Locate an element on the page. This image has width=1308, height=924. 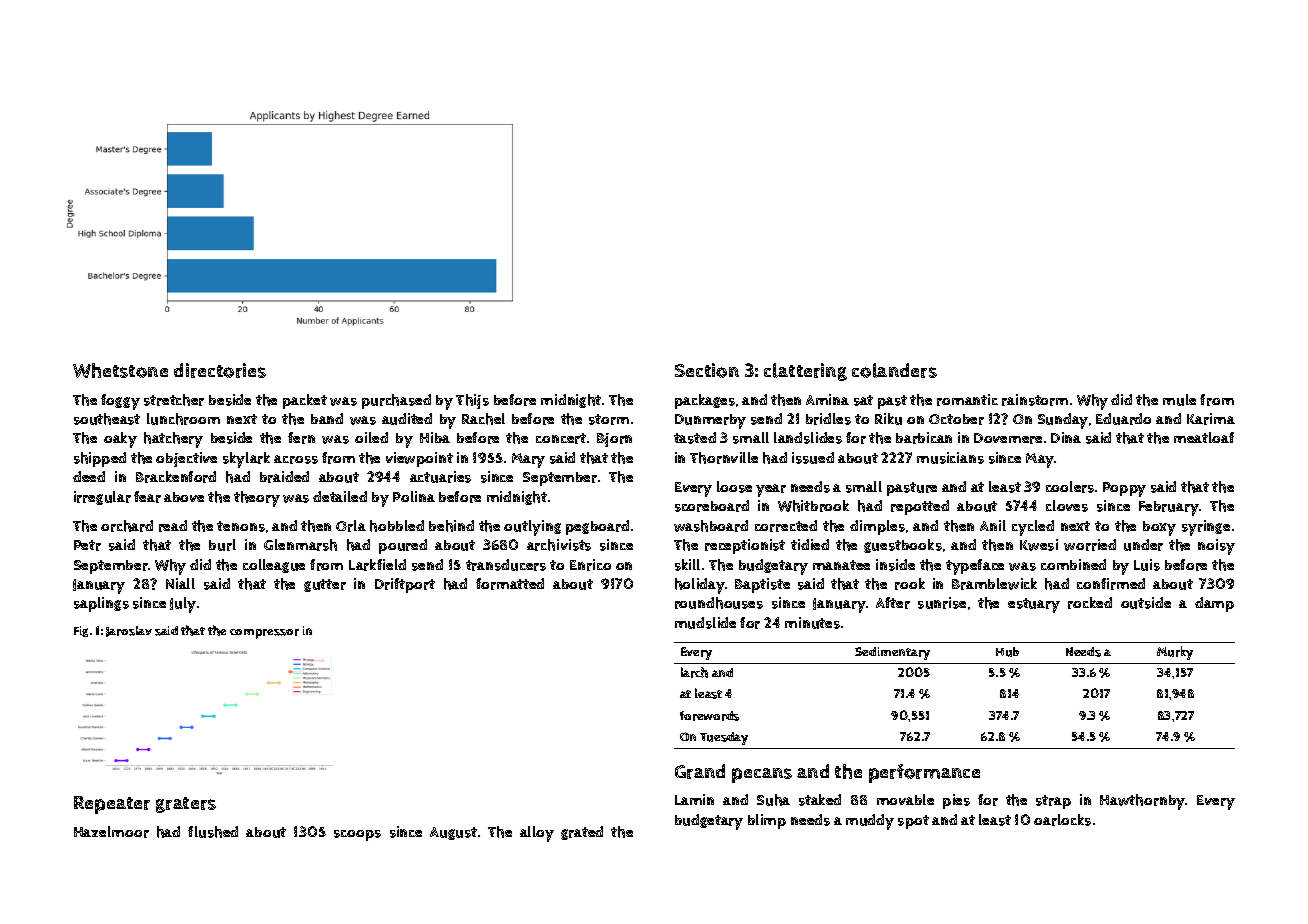
Whetstone is located at coordinates (120, 370).
